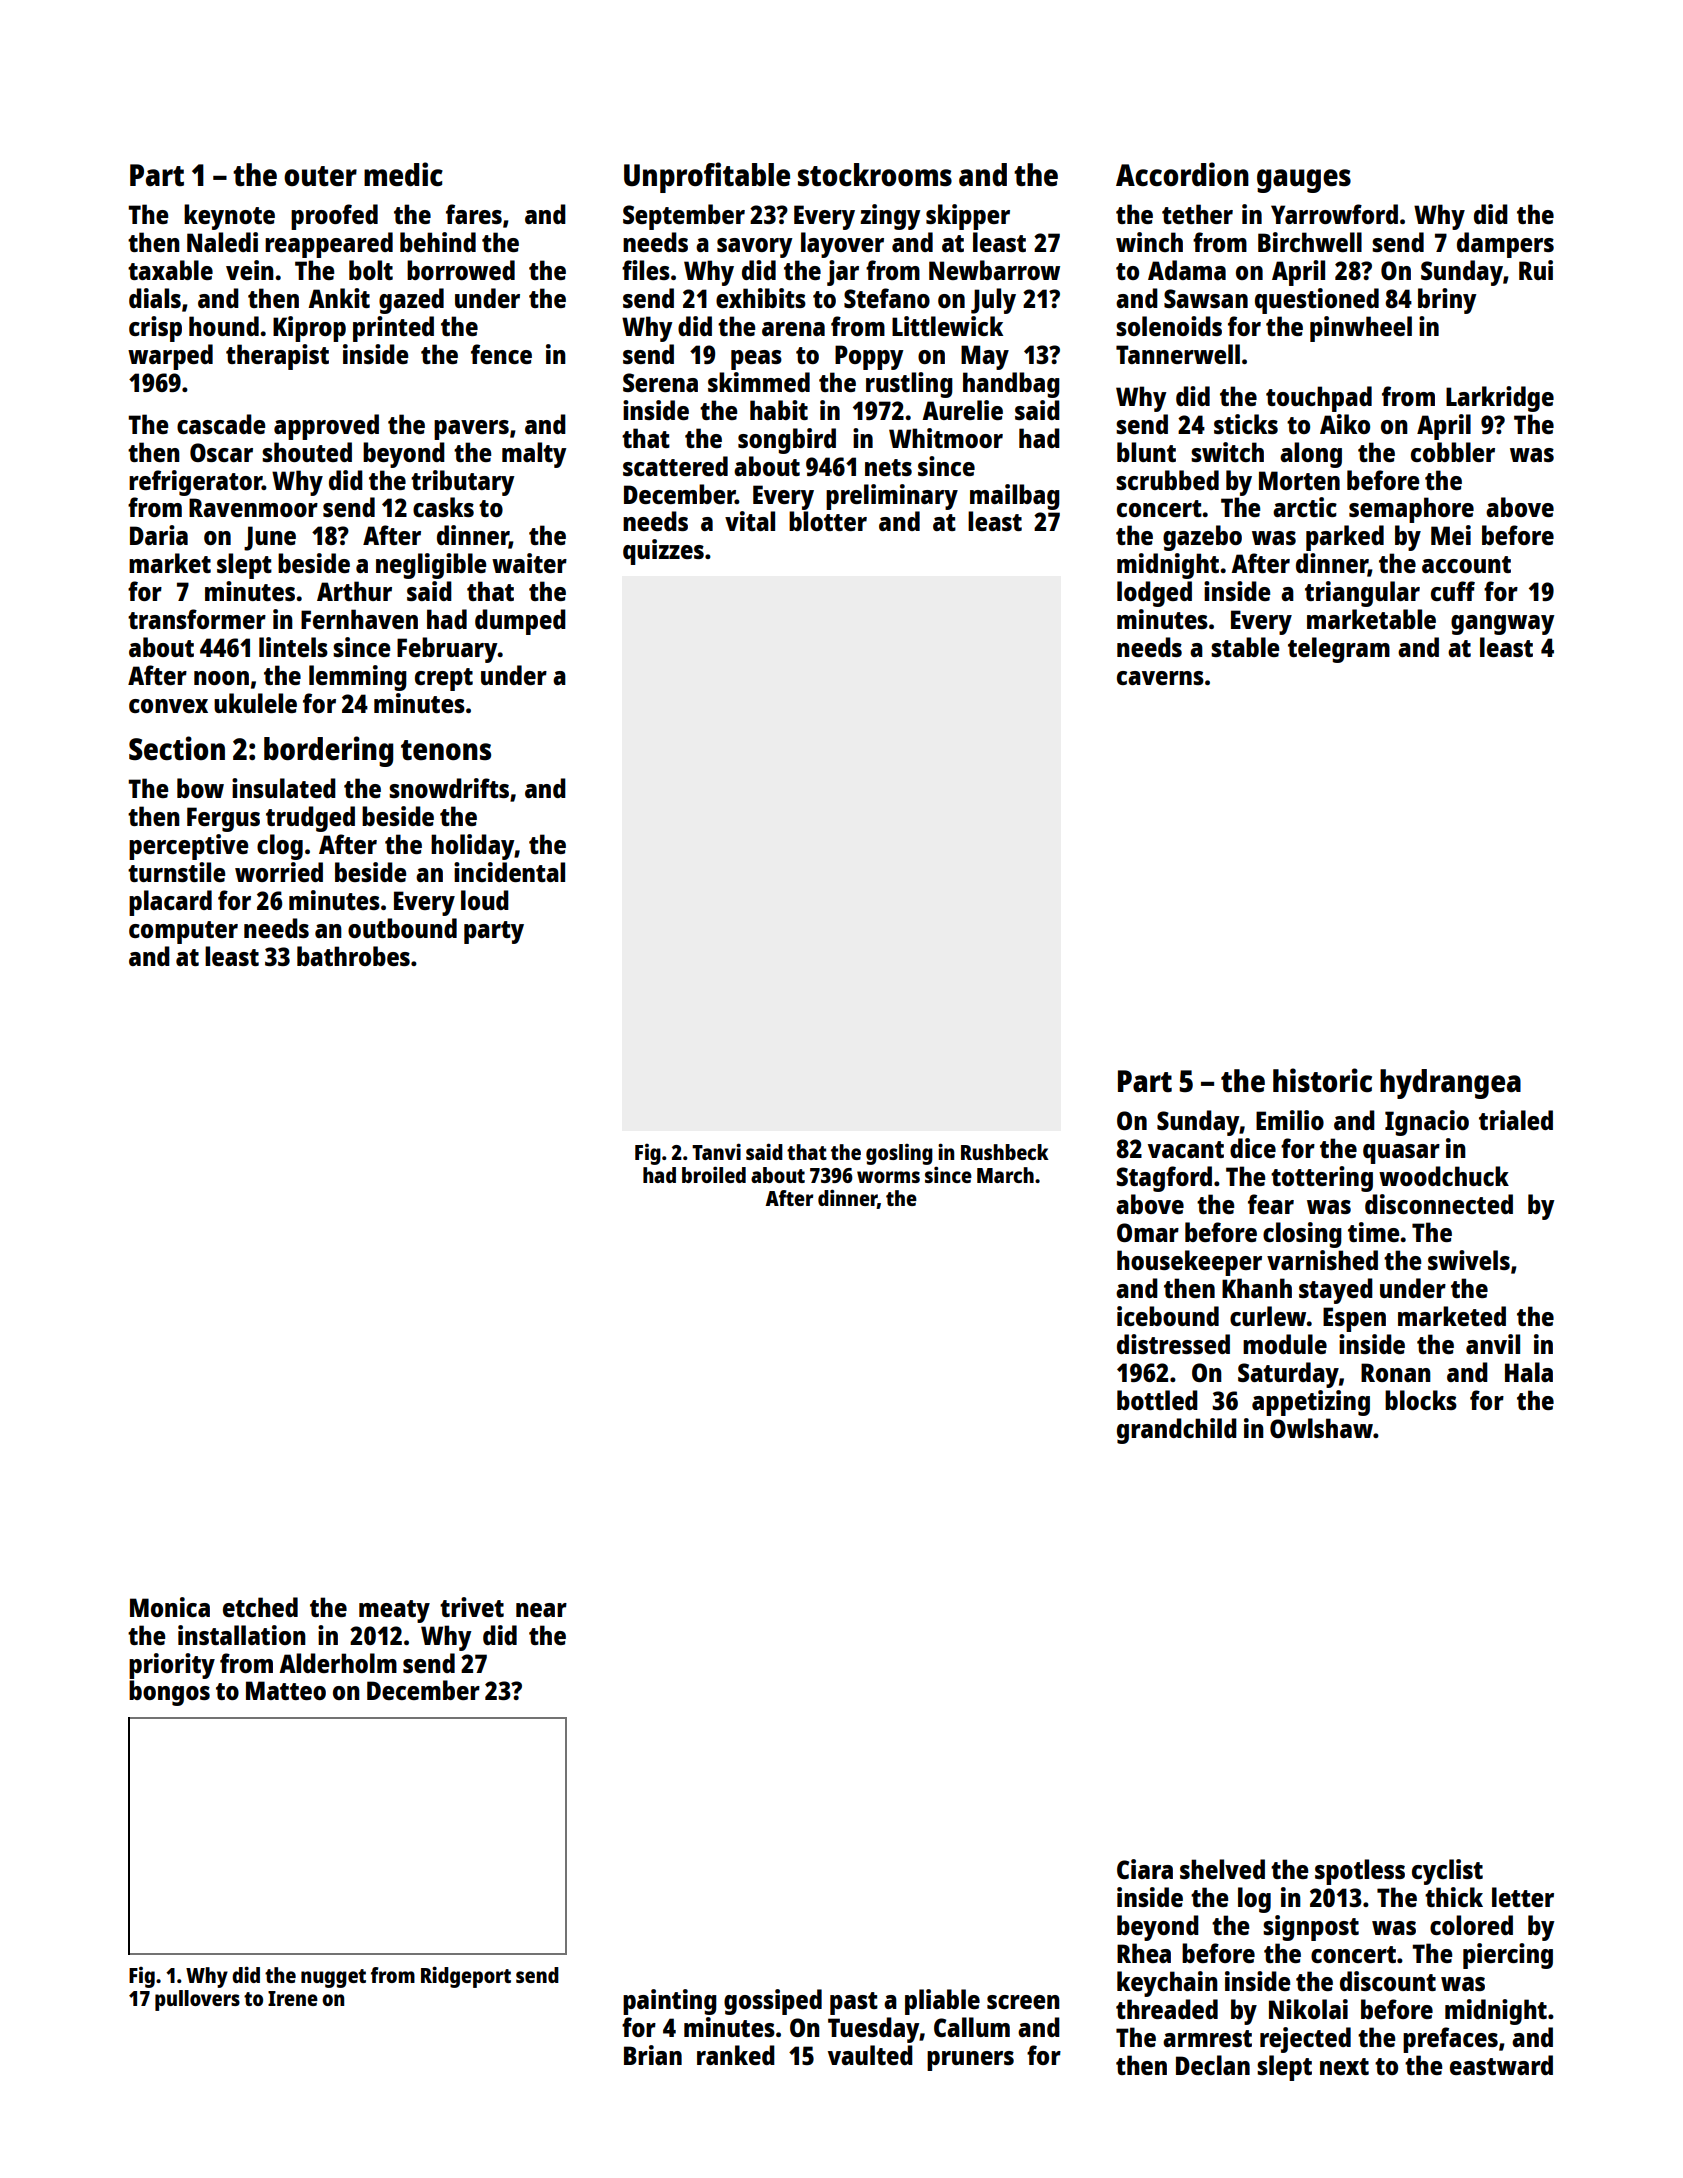  Describe the element at coordinates (1213, 2065) in the document. I see `Declan` at that location.
